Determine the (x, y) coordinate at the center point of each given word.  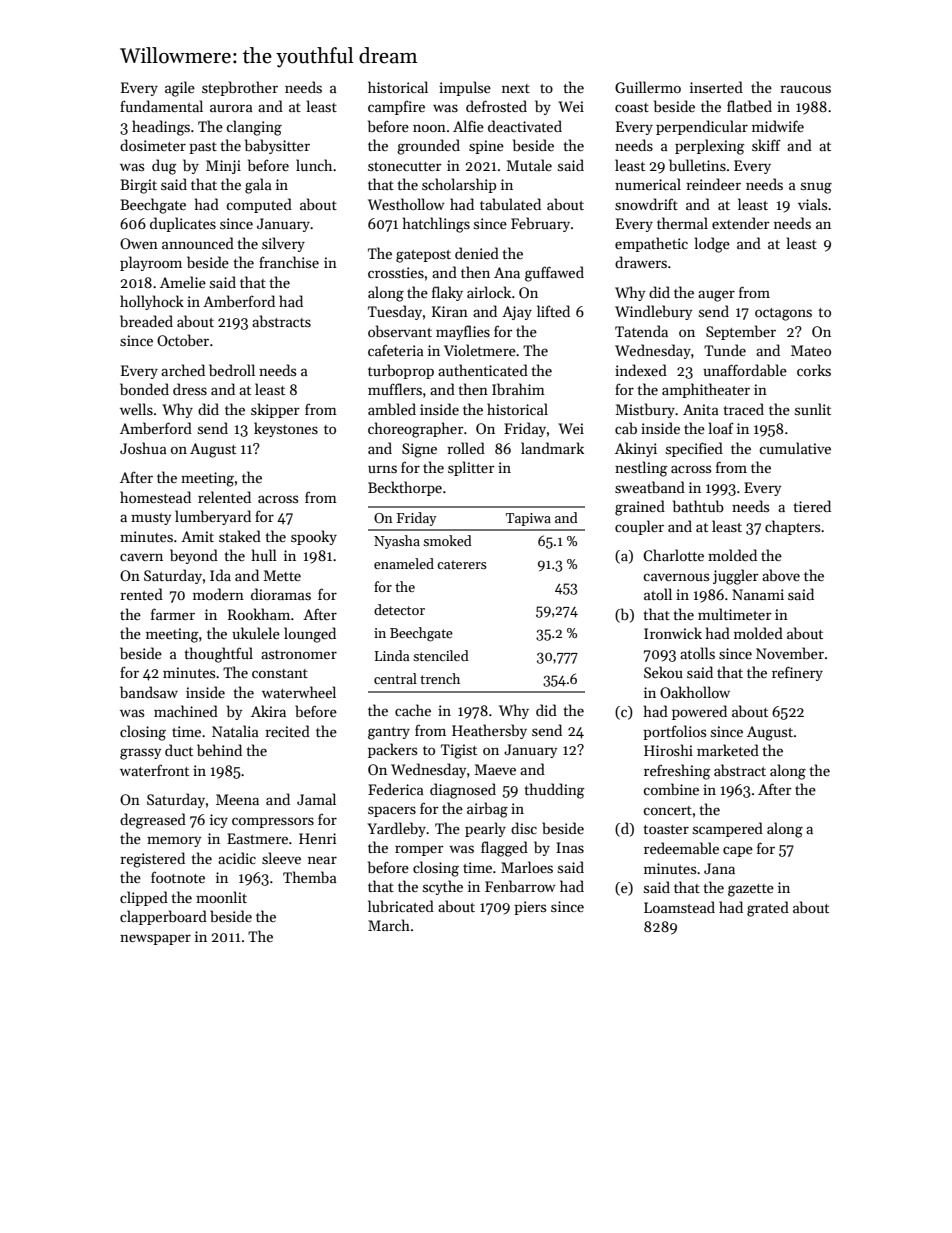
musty (151, 519)
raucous (805, 89)
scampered (728, 829)
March (389, 925)
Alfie (468, 126)
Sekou (663, 672)
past (203, 148)
